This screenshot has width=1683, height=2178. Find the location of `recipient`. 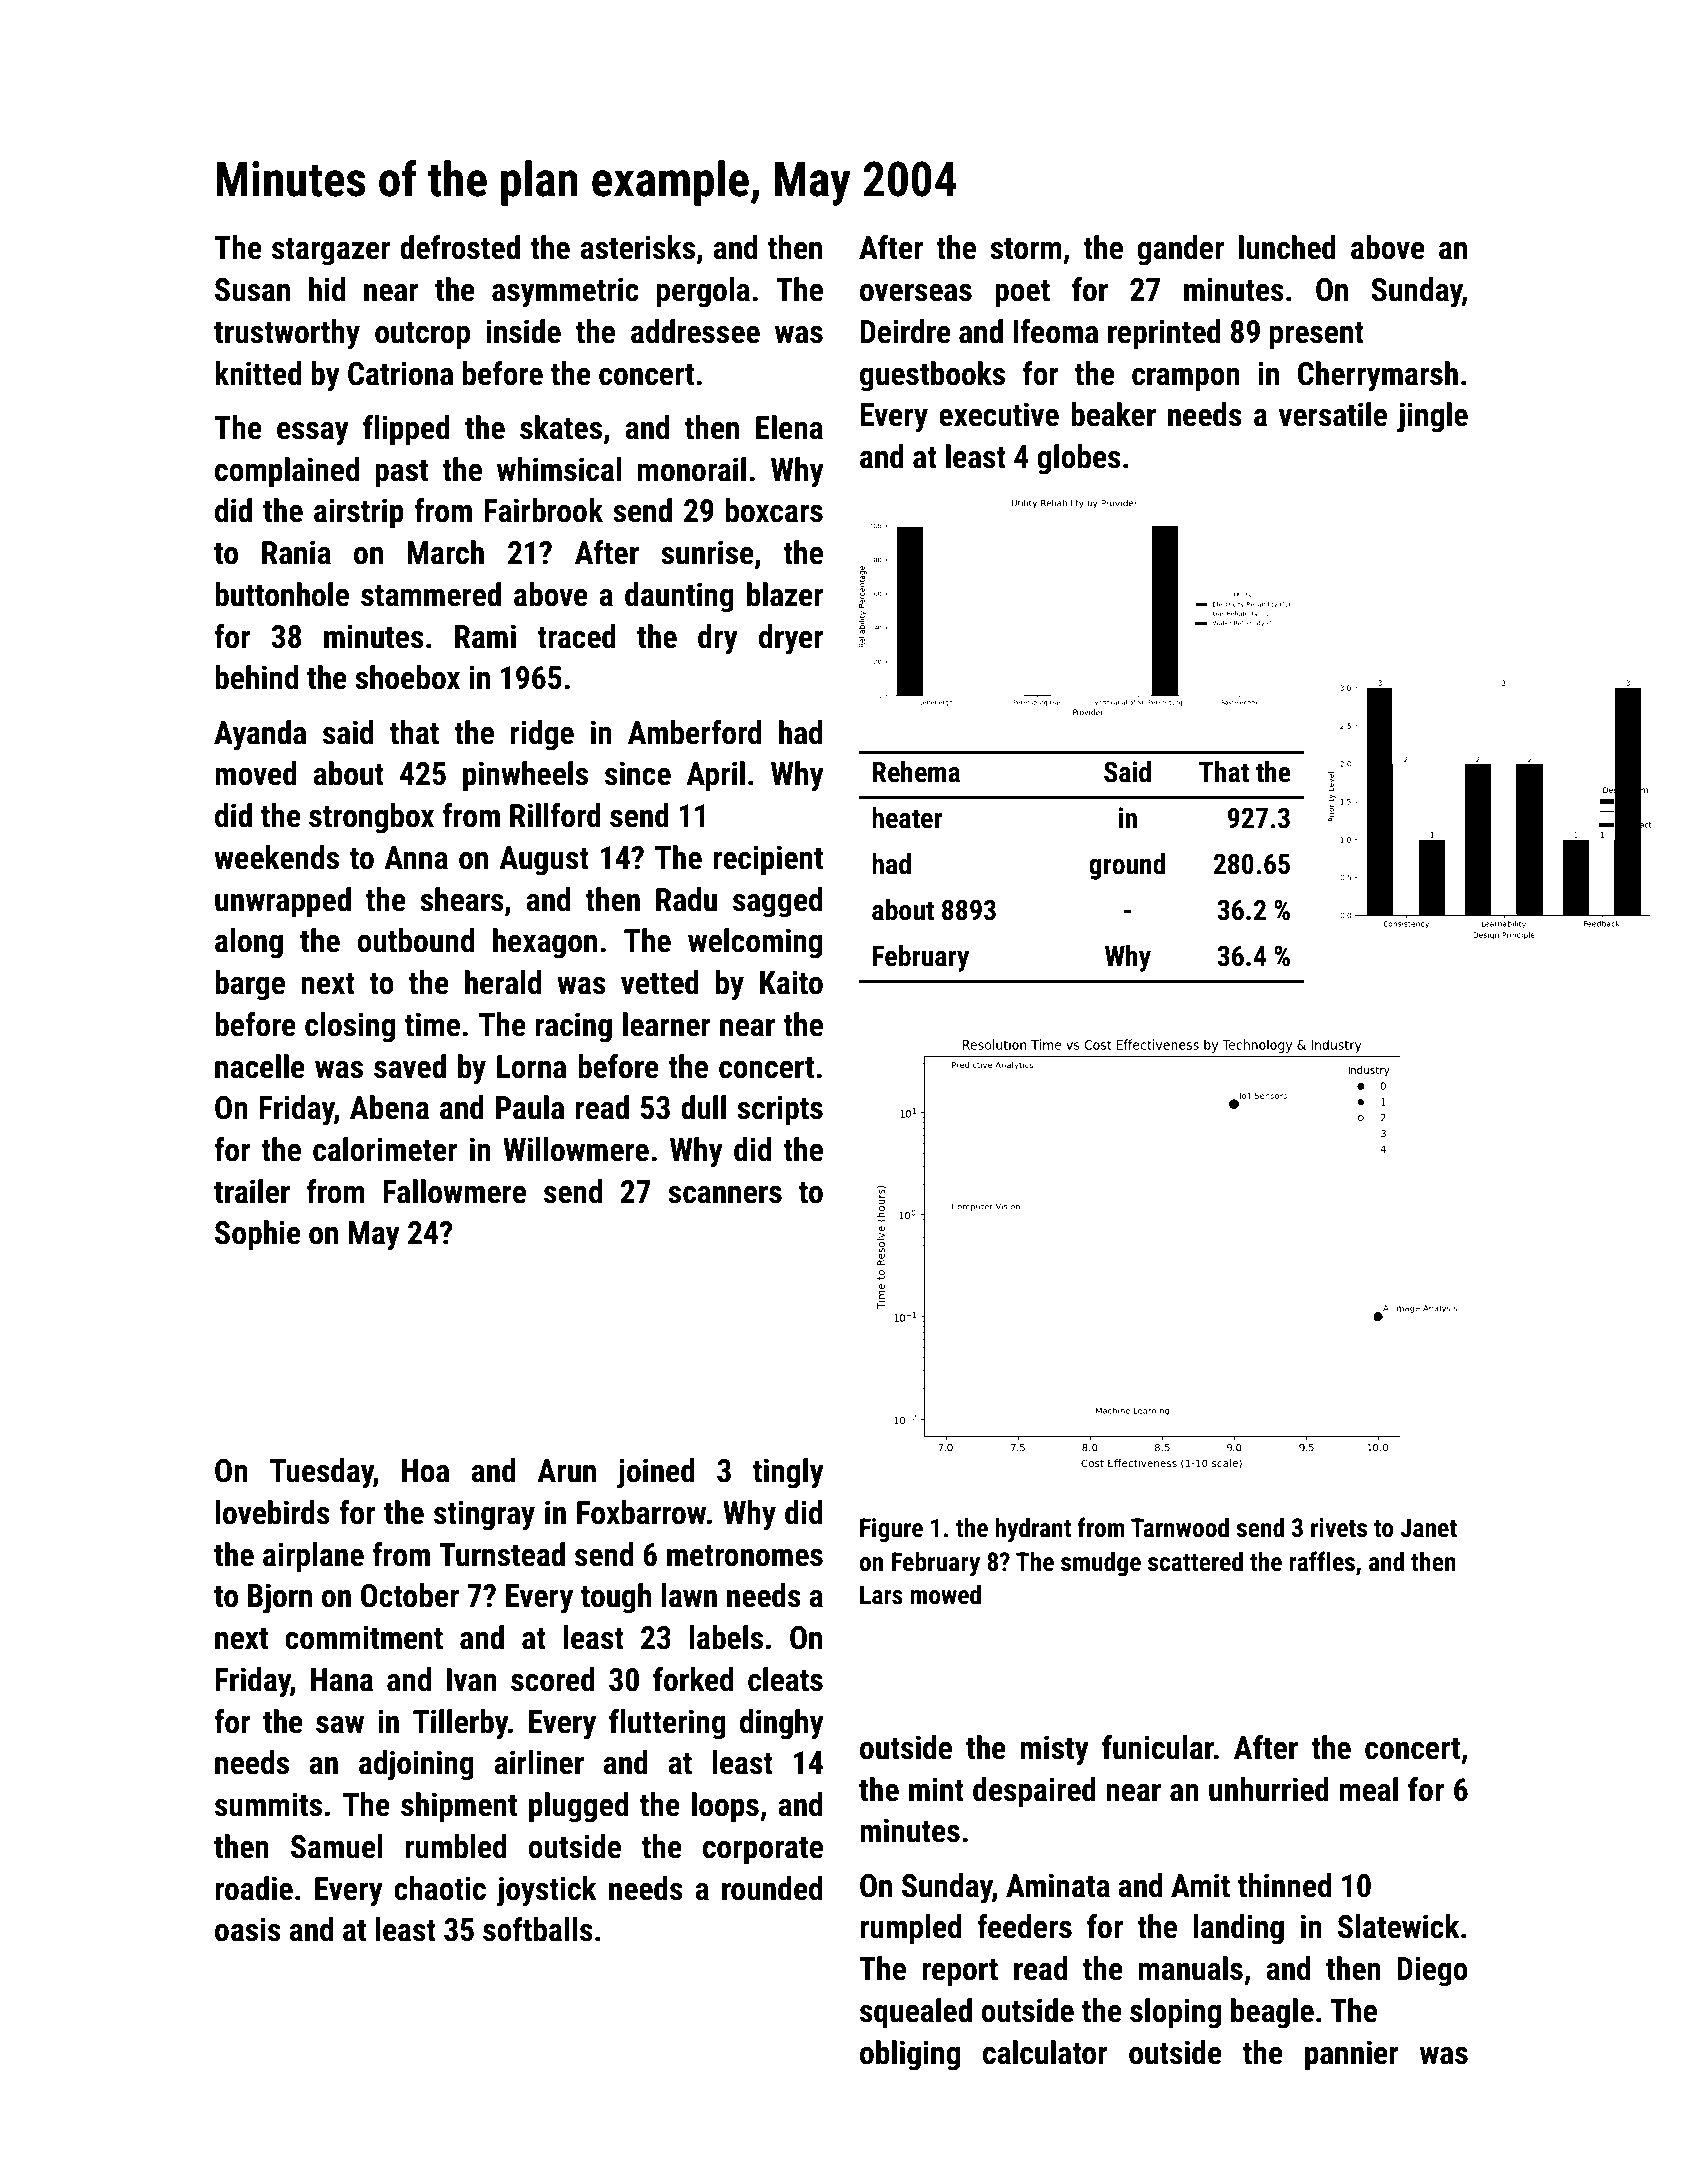

recipient is located at coordinates (768, 860).
